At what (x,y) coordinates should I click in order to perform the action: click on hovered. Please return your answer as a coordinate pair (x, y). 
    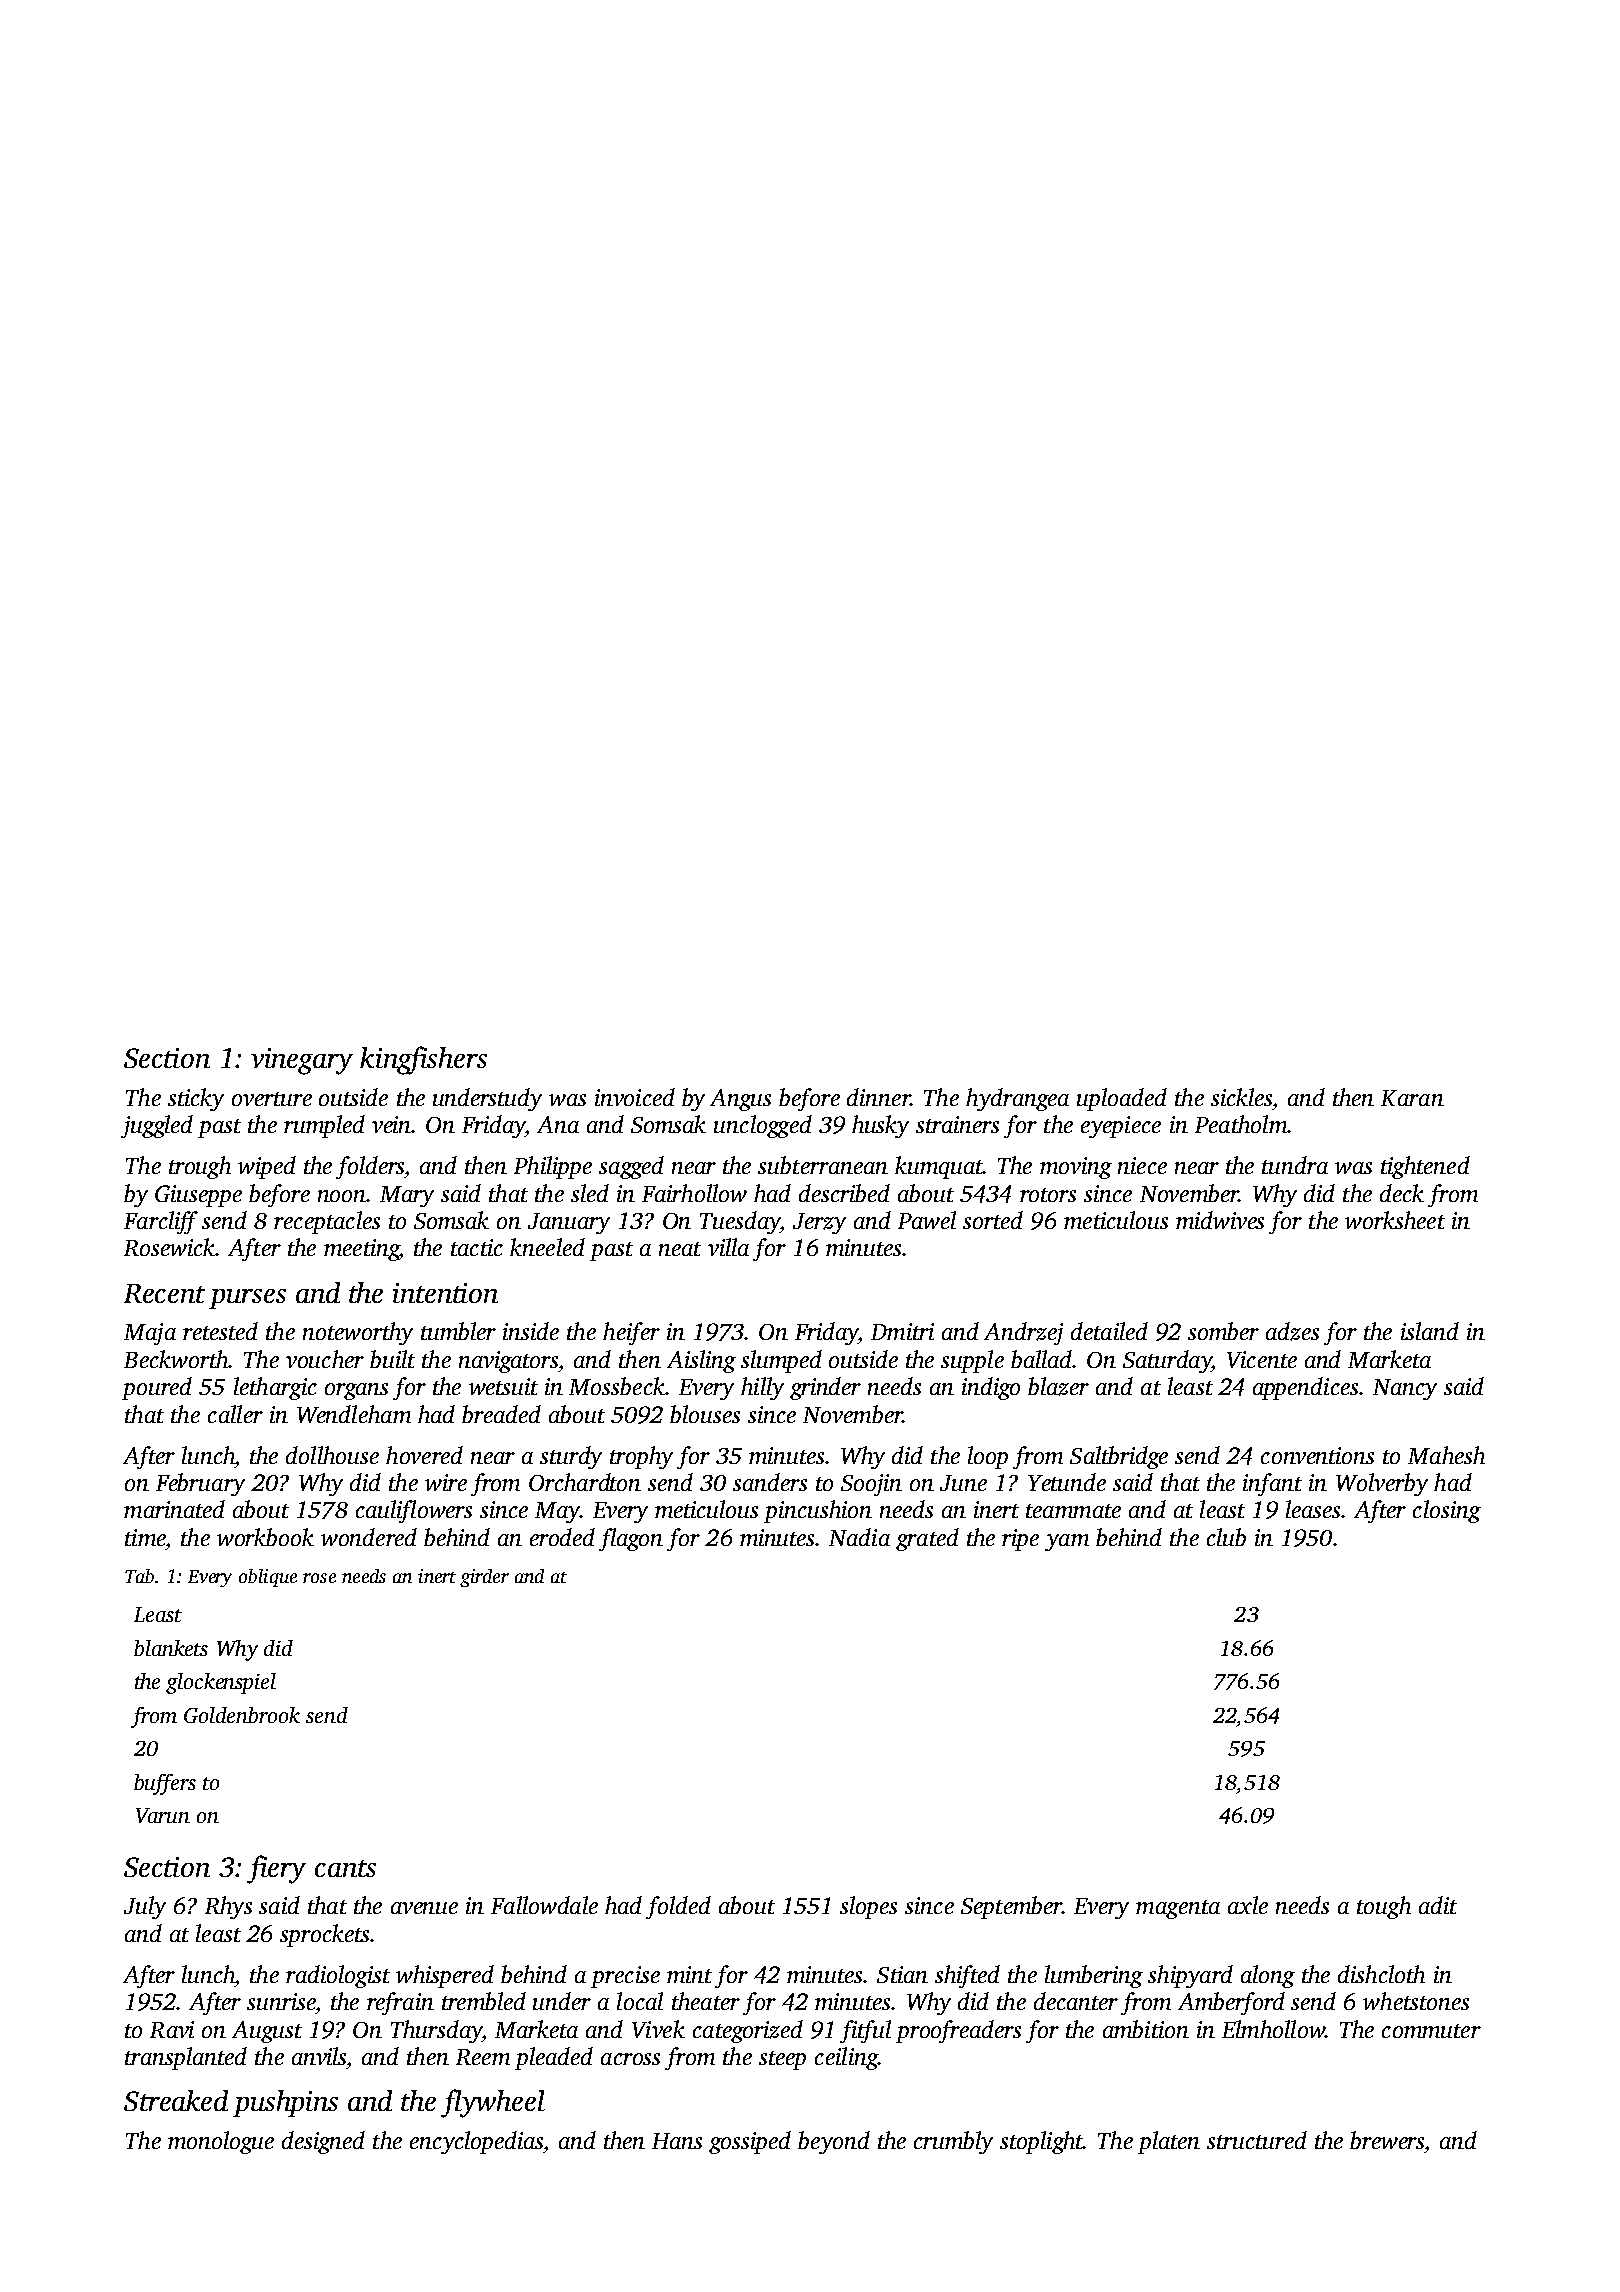
    Looking at the image, I should click on (424, 1455).
